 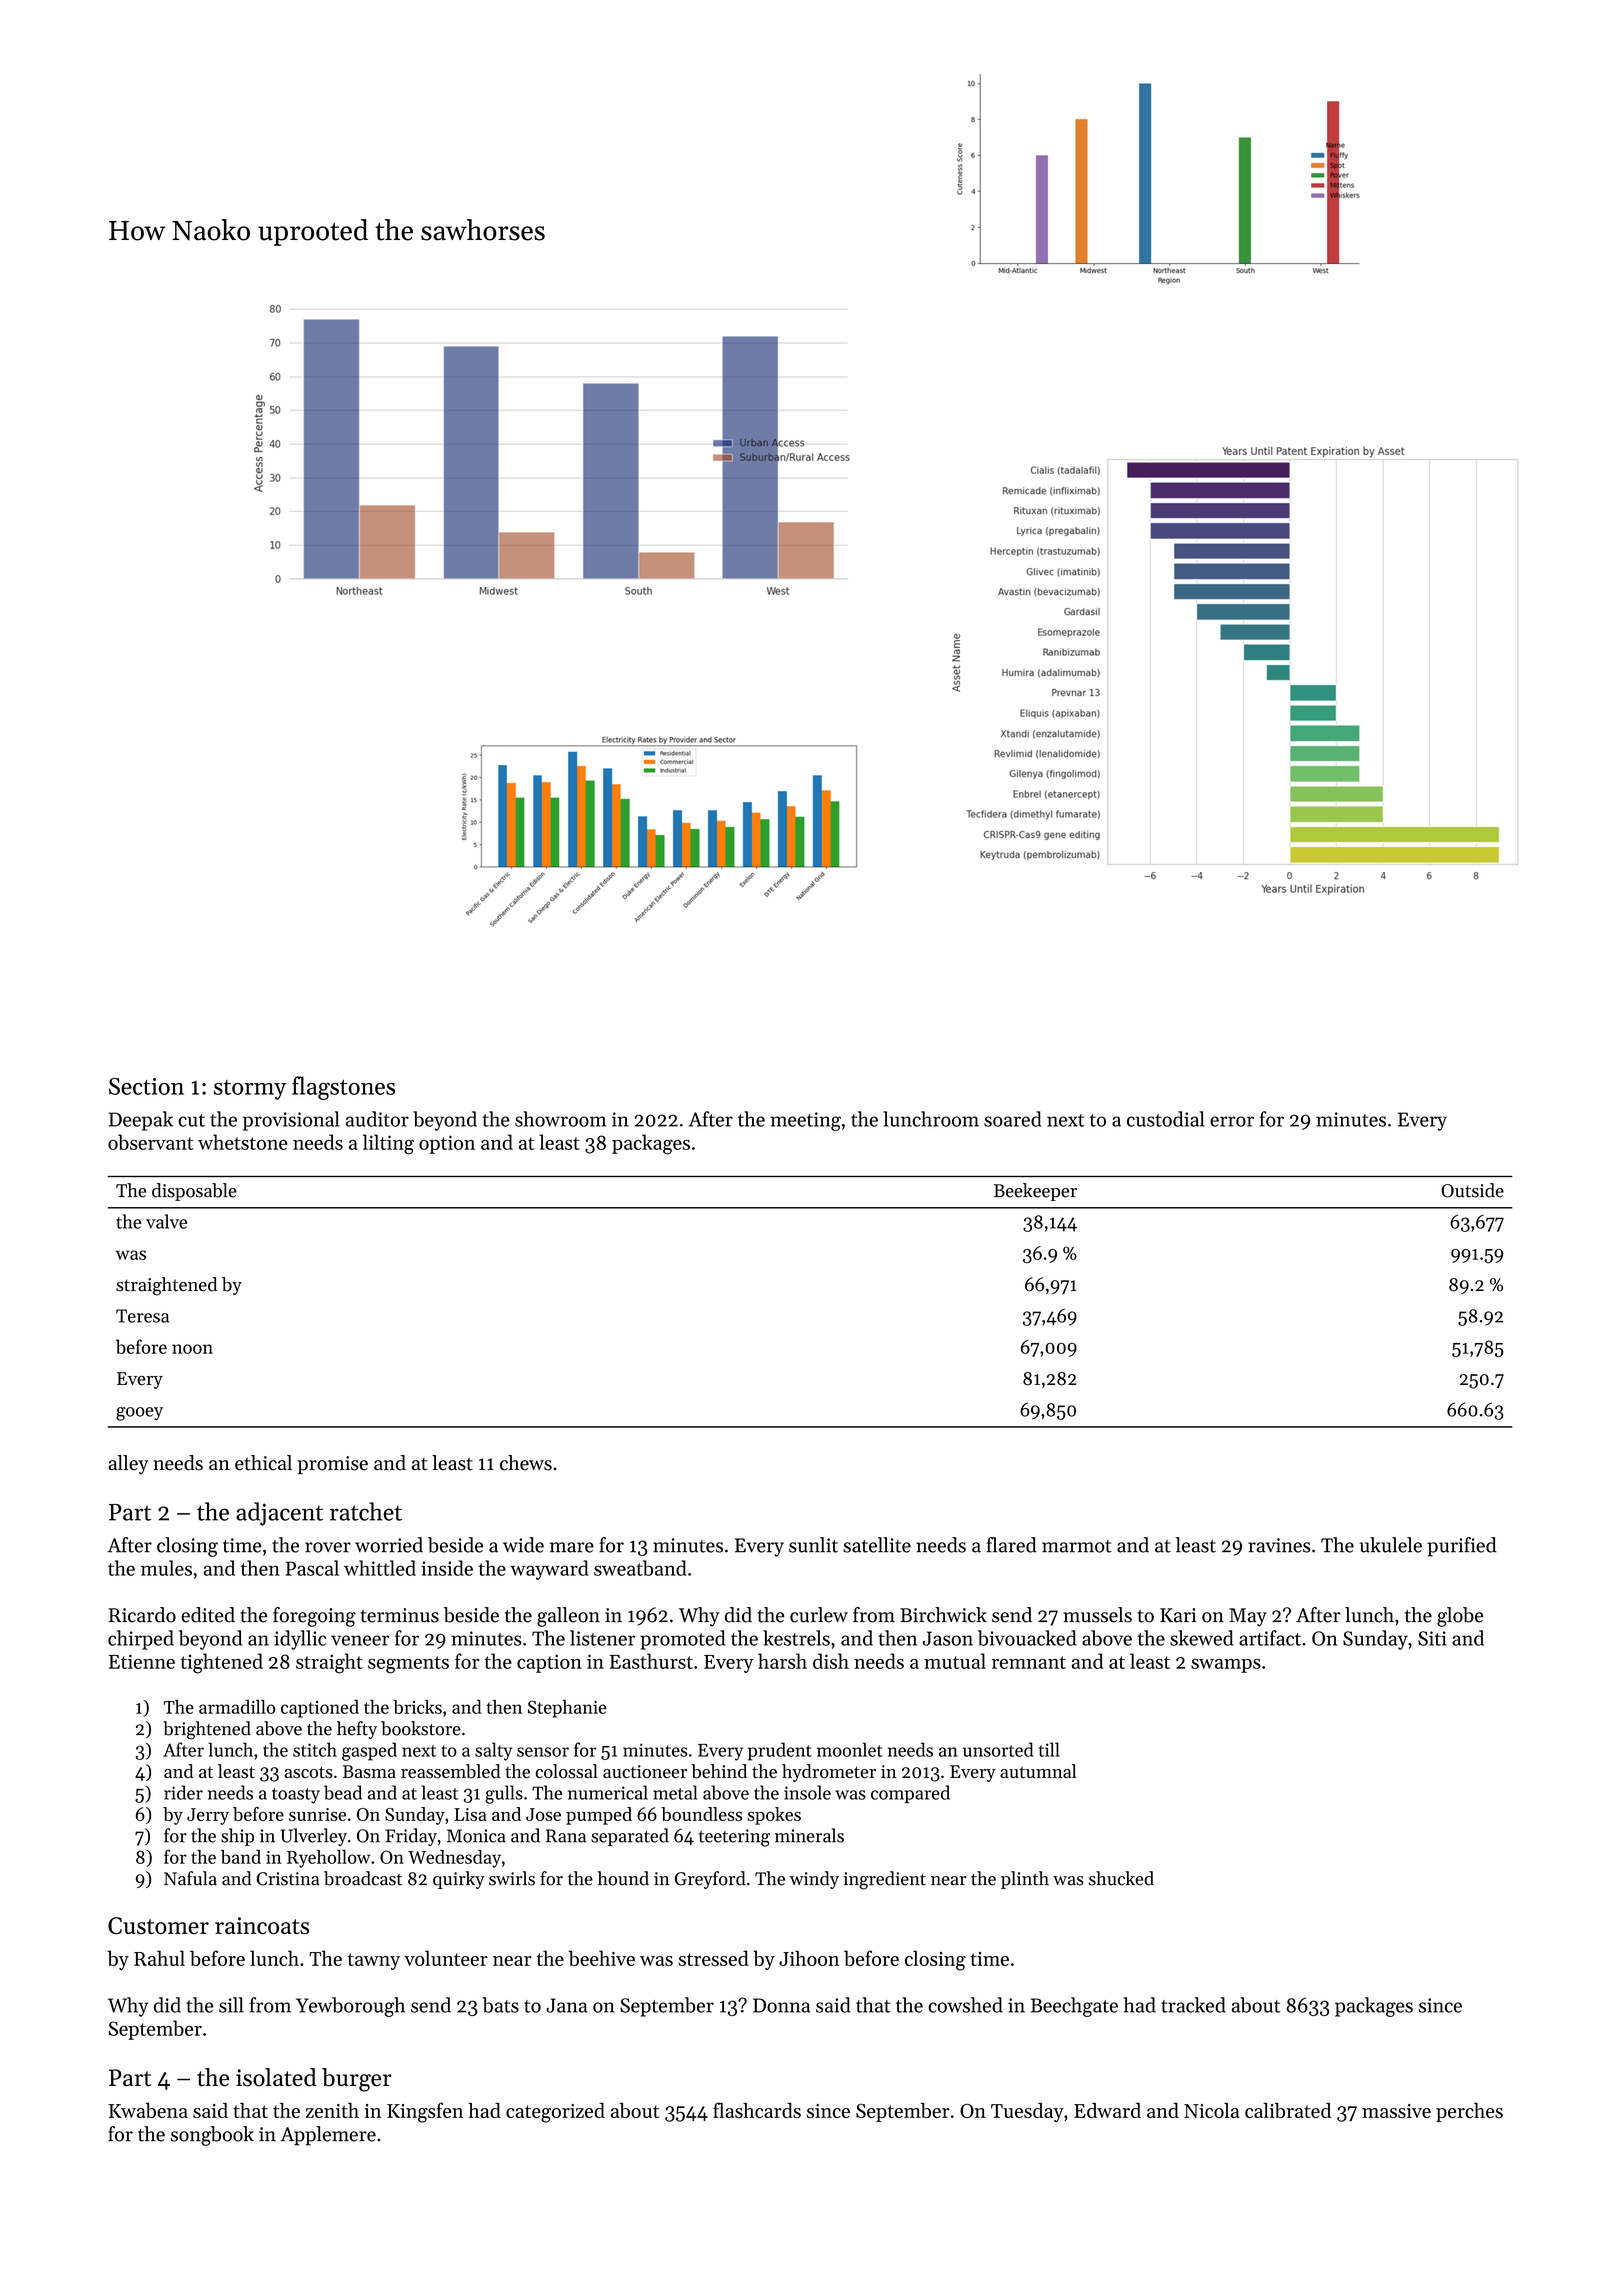 What do you see at coordinates (526, 1463) in the screenshot?
I see `chews` at bounding box center [526, 1463].
